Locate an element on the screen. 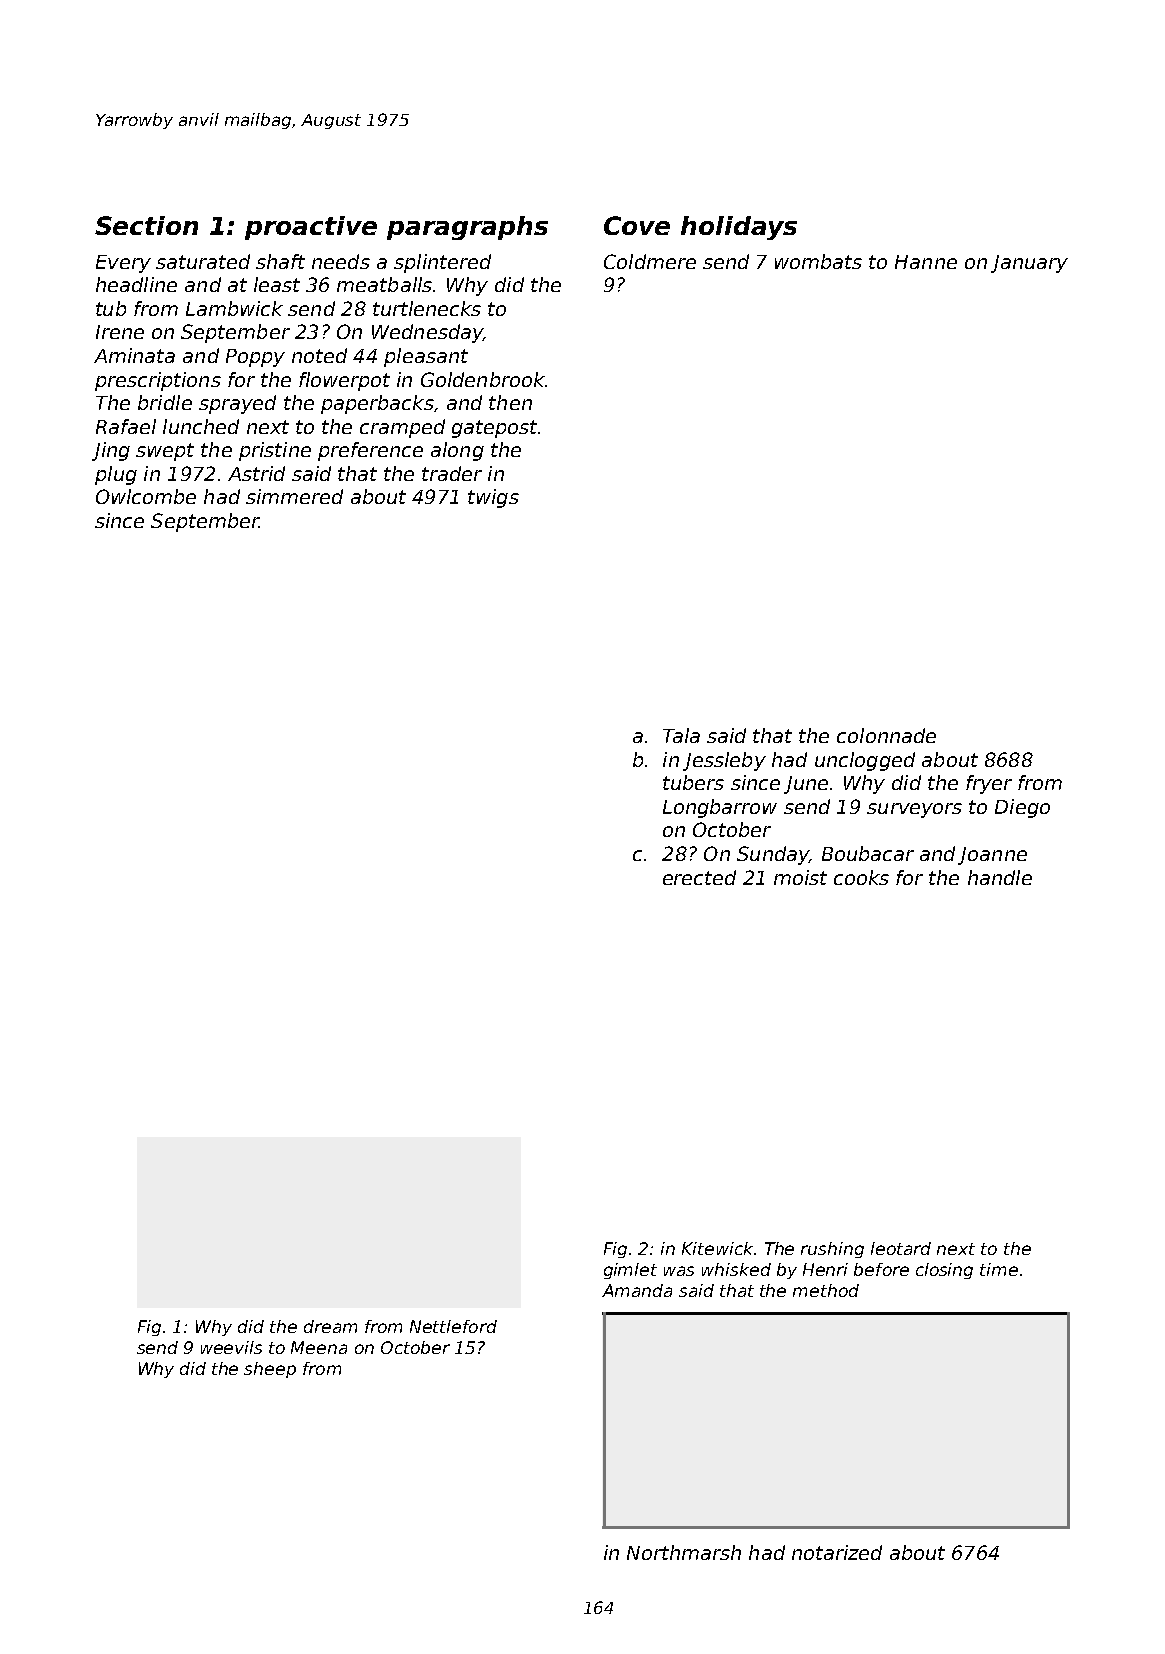 This screenshot has height=1654, width=1165. January is located at coordinates (1029, 264).
